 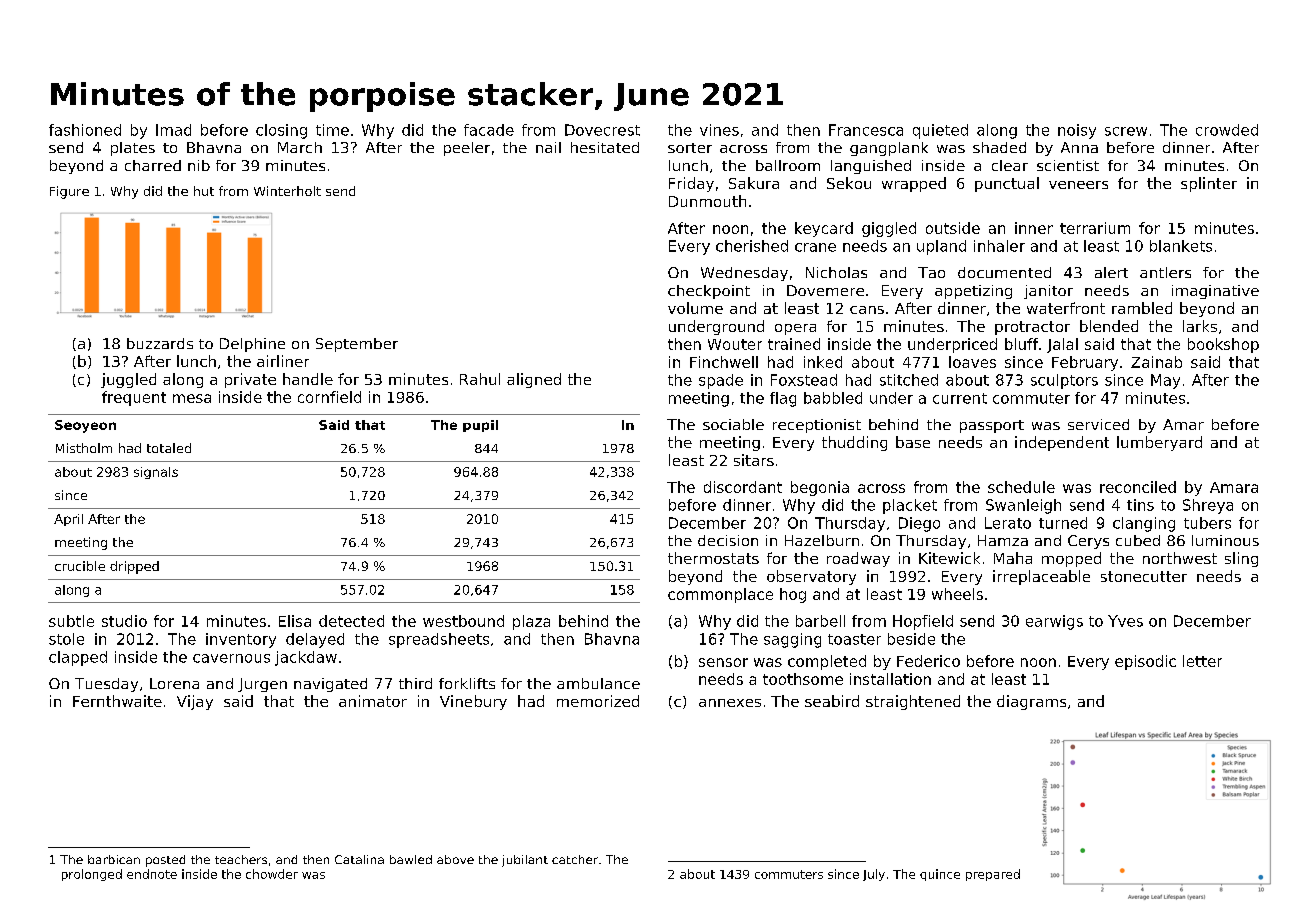 I want to click on schedule, so click(x=1021, y=487).
